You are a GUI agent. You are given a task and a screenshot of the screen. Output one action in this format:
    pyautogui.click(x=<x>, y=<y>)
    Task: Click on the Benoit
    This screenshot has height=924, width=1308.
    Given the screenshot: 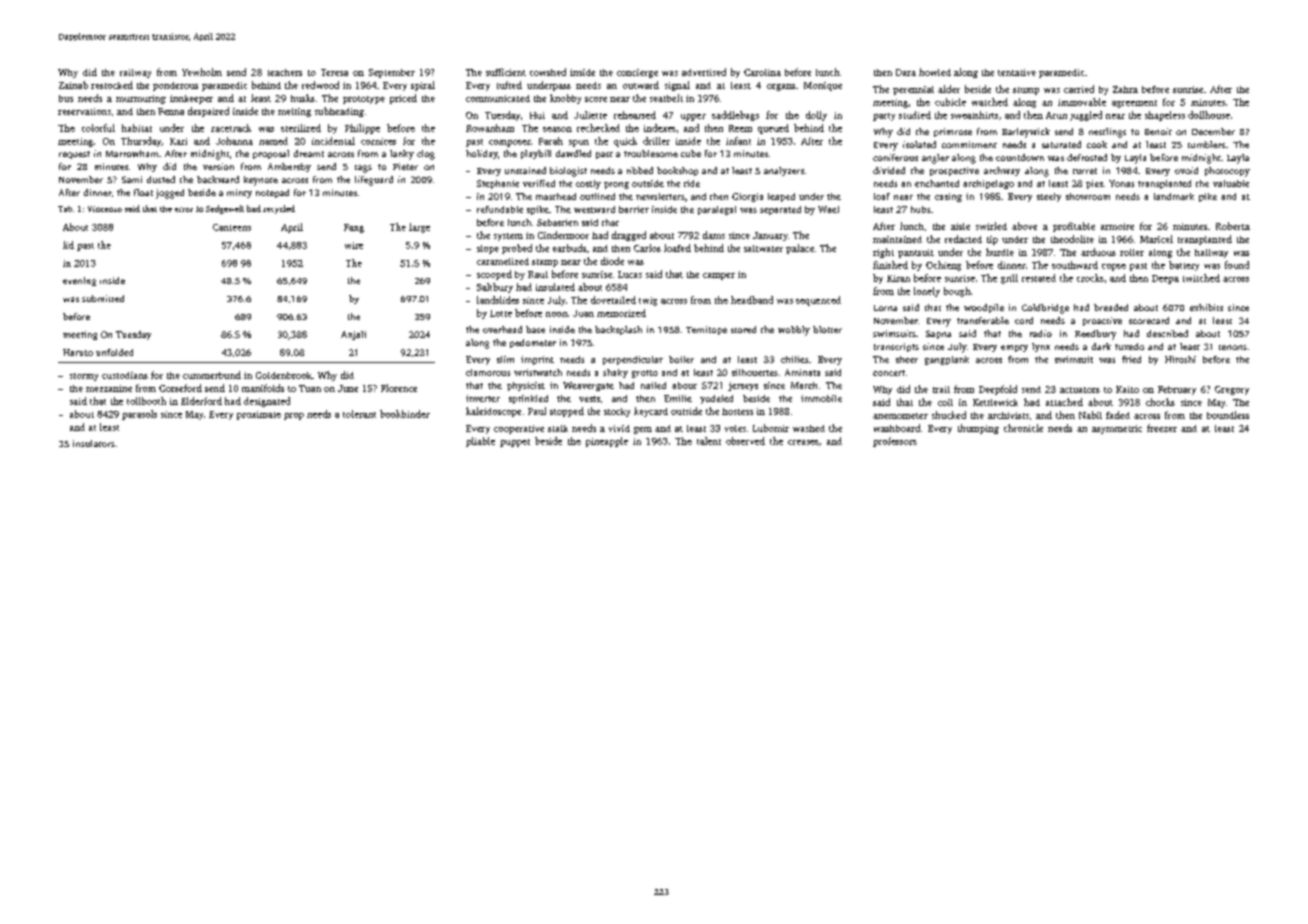 What is the action you would take?
    pyautogui.click(x=1158, y=131)
